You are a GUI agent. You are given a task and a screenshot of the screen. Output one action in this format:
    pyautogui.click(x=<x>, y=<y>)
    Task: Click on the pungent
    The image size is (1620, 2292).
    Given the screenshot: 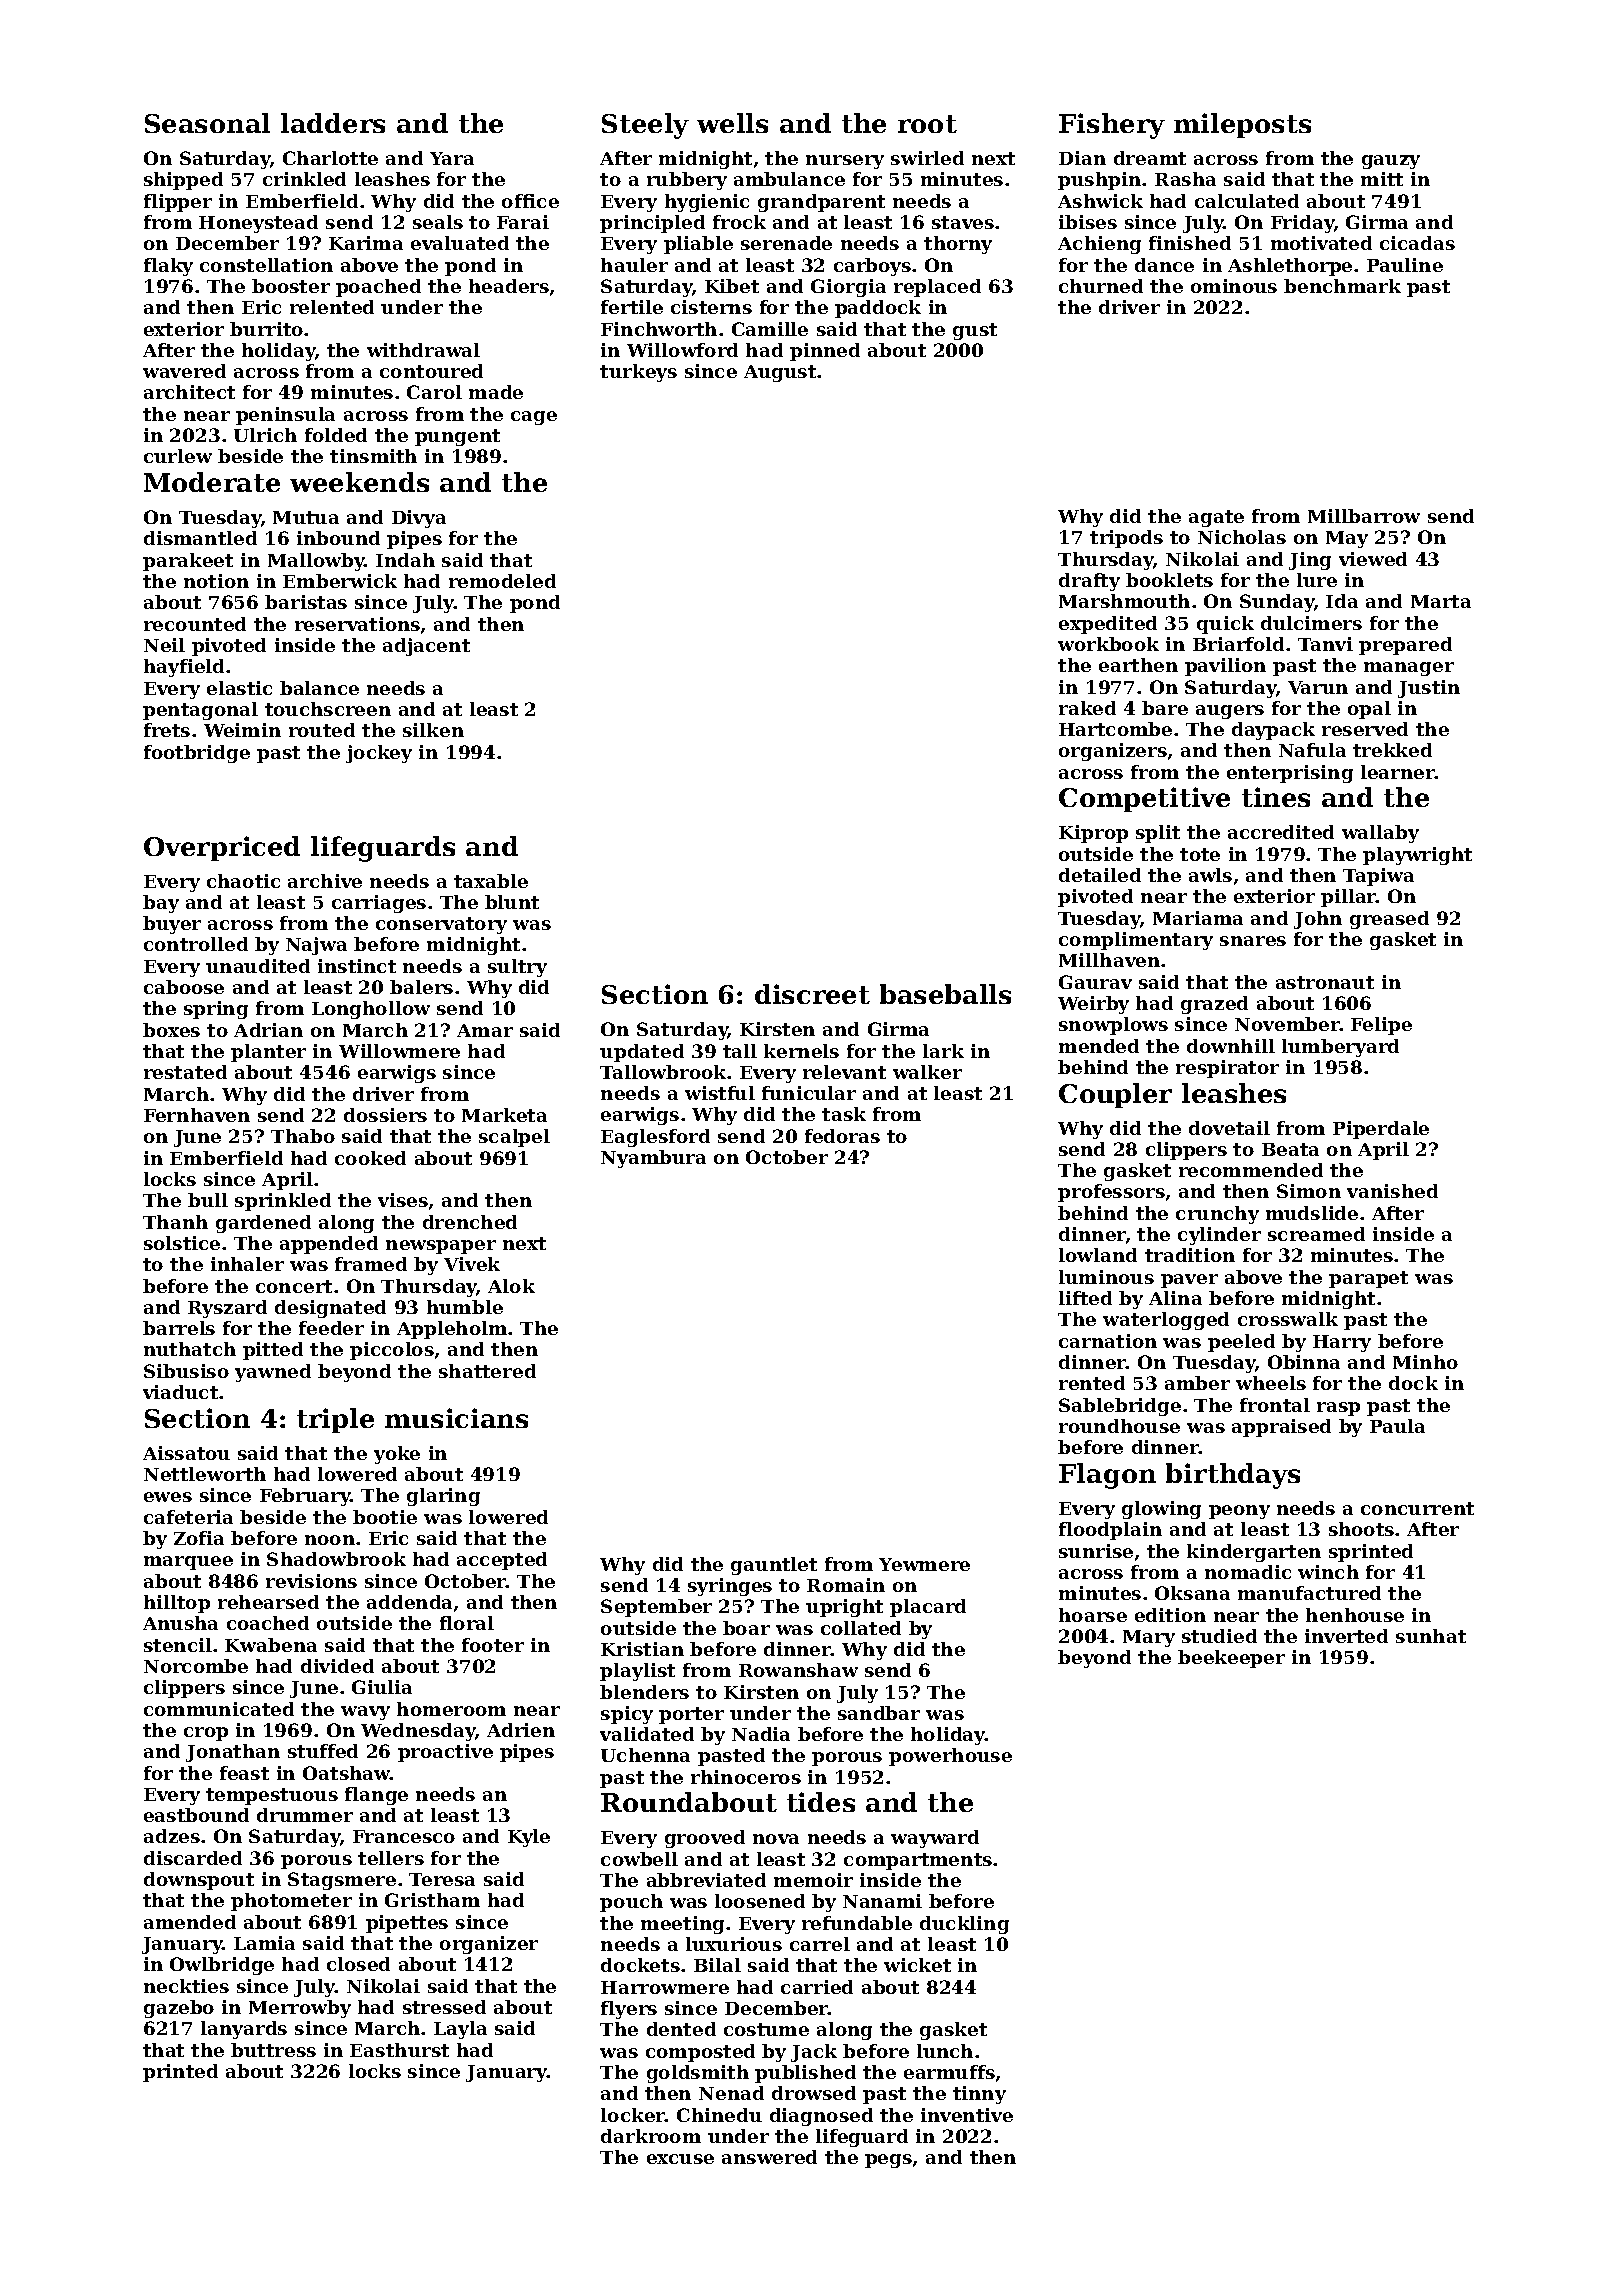 What is the action you would take?
    pyautogui.click(x=457, y=437)
